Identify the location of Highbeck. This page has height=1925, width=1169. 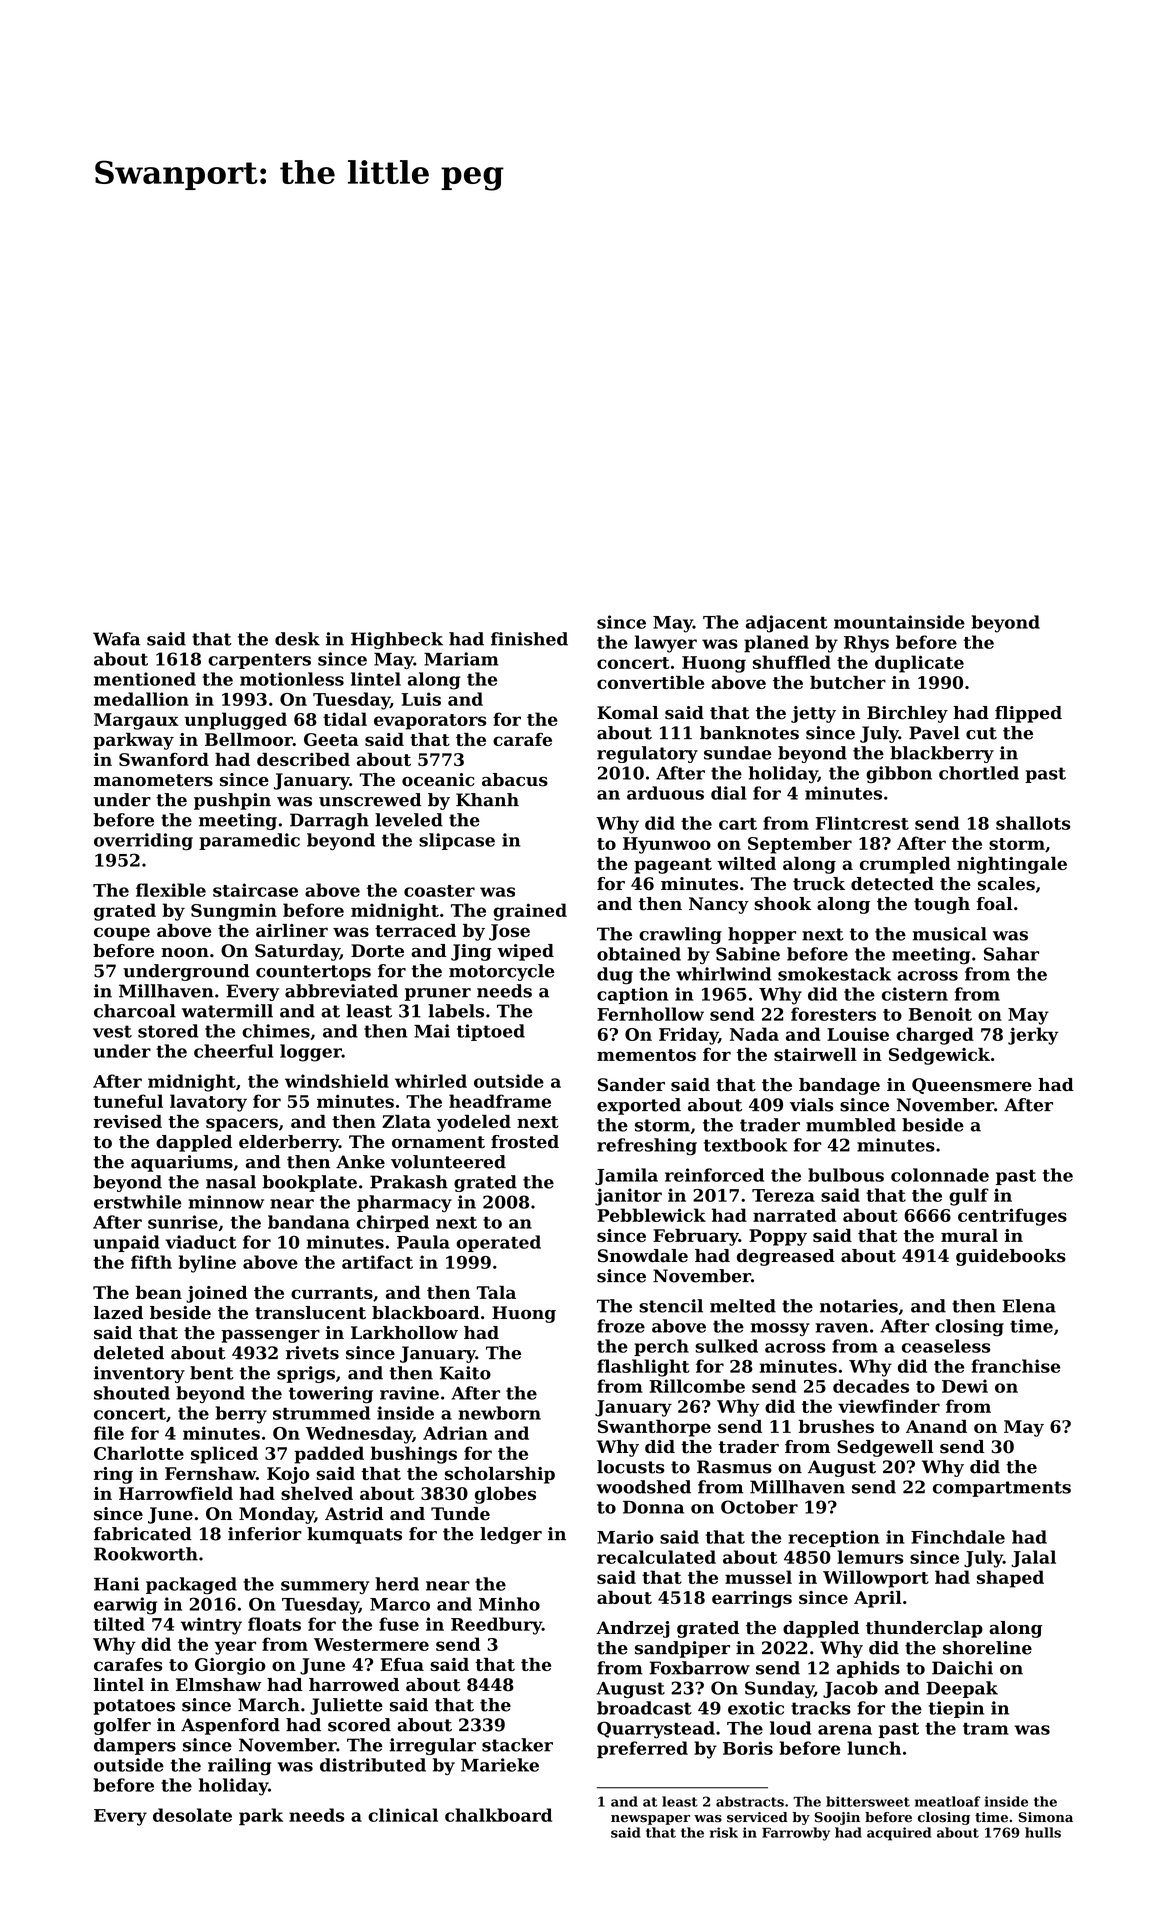
(397, 640).
